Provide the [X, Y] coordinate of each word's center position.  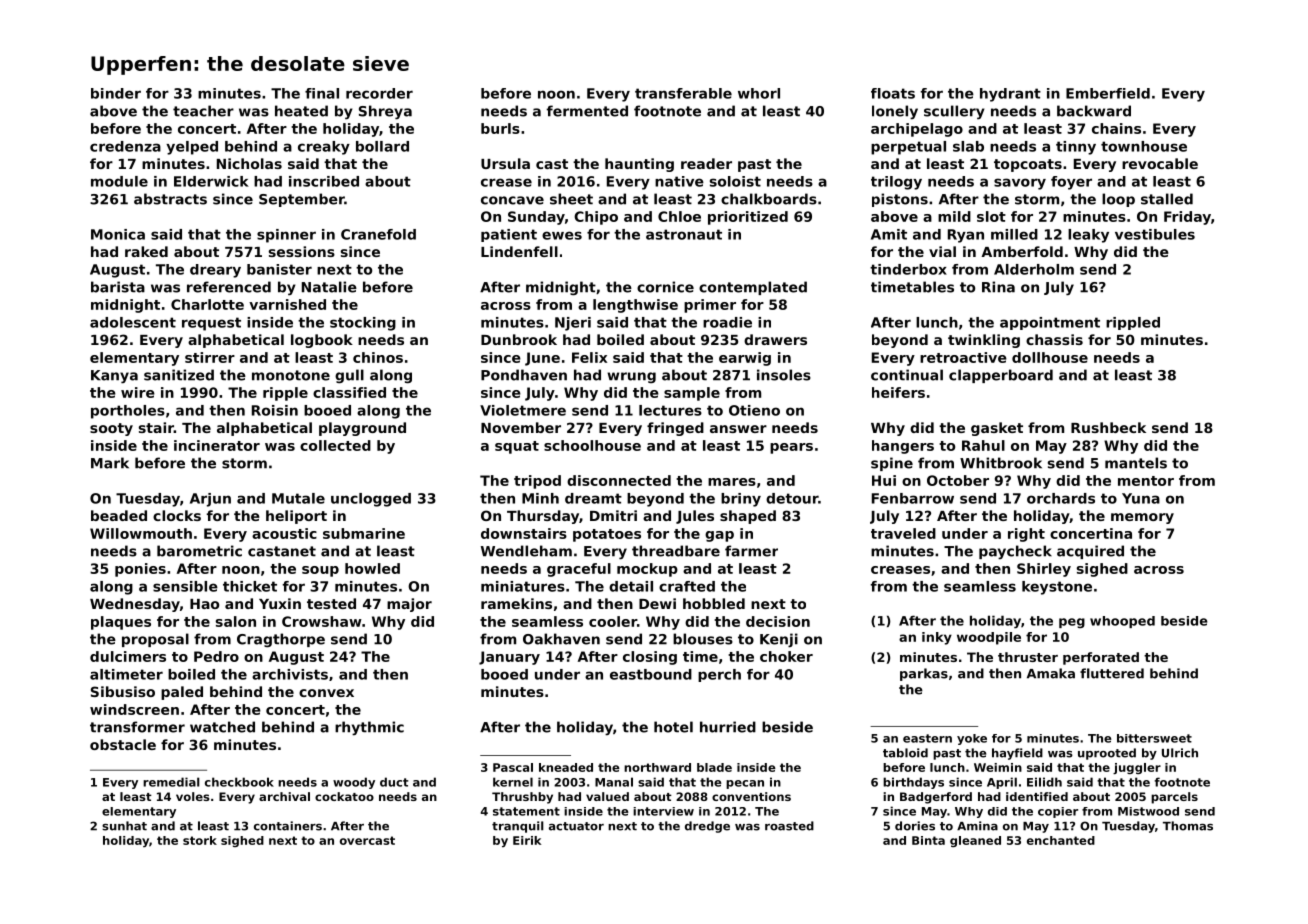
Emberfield [1108, 93]
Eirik [527, 840]
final [322, 93]
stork [200, 840]
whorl [759, 93]
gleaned [975, 841]
